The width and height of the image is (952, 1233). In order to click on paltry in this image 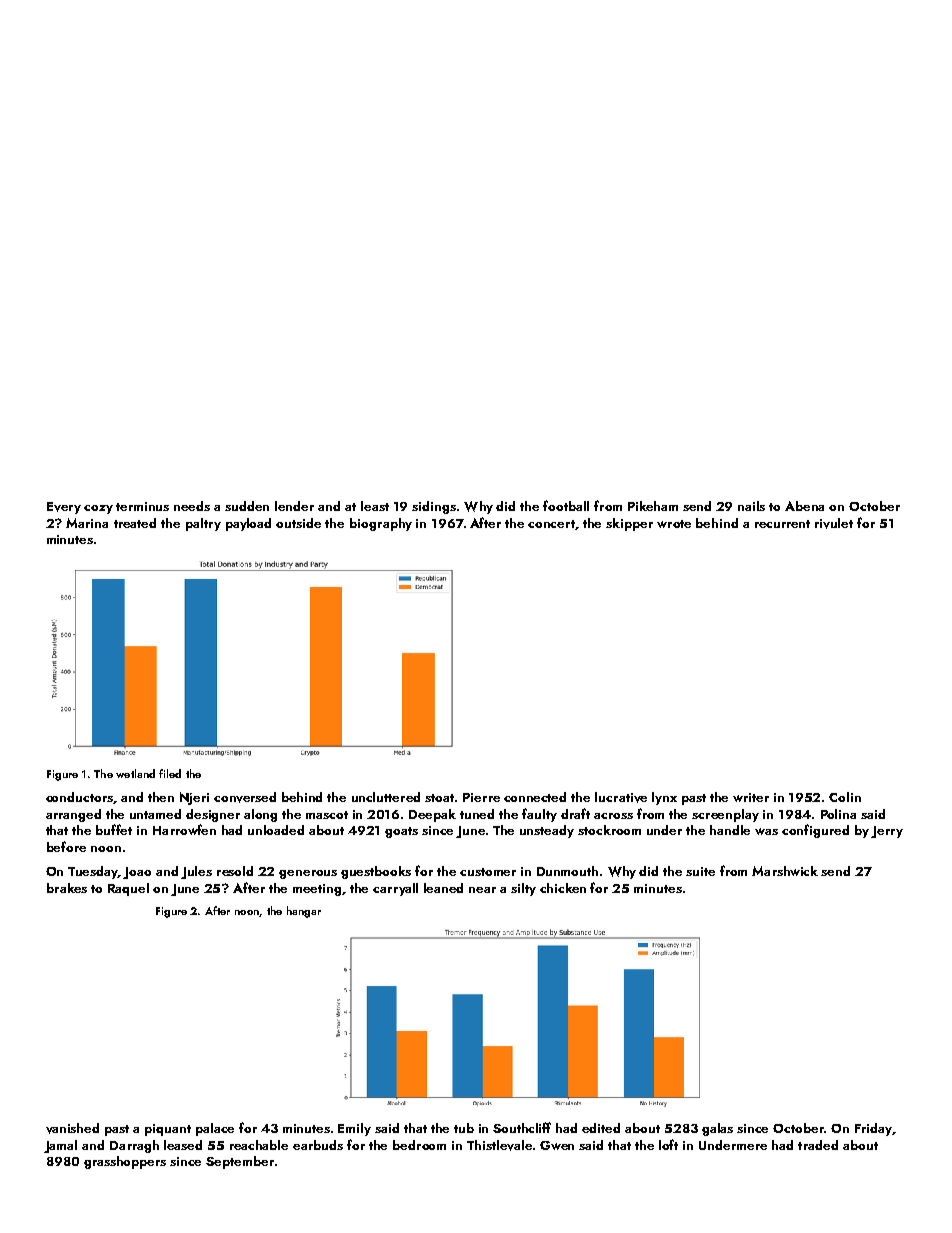, I will do `click(203, 524)`.
